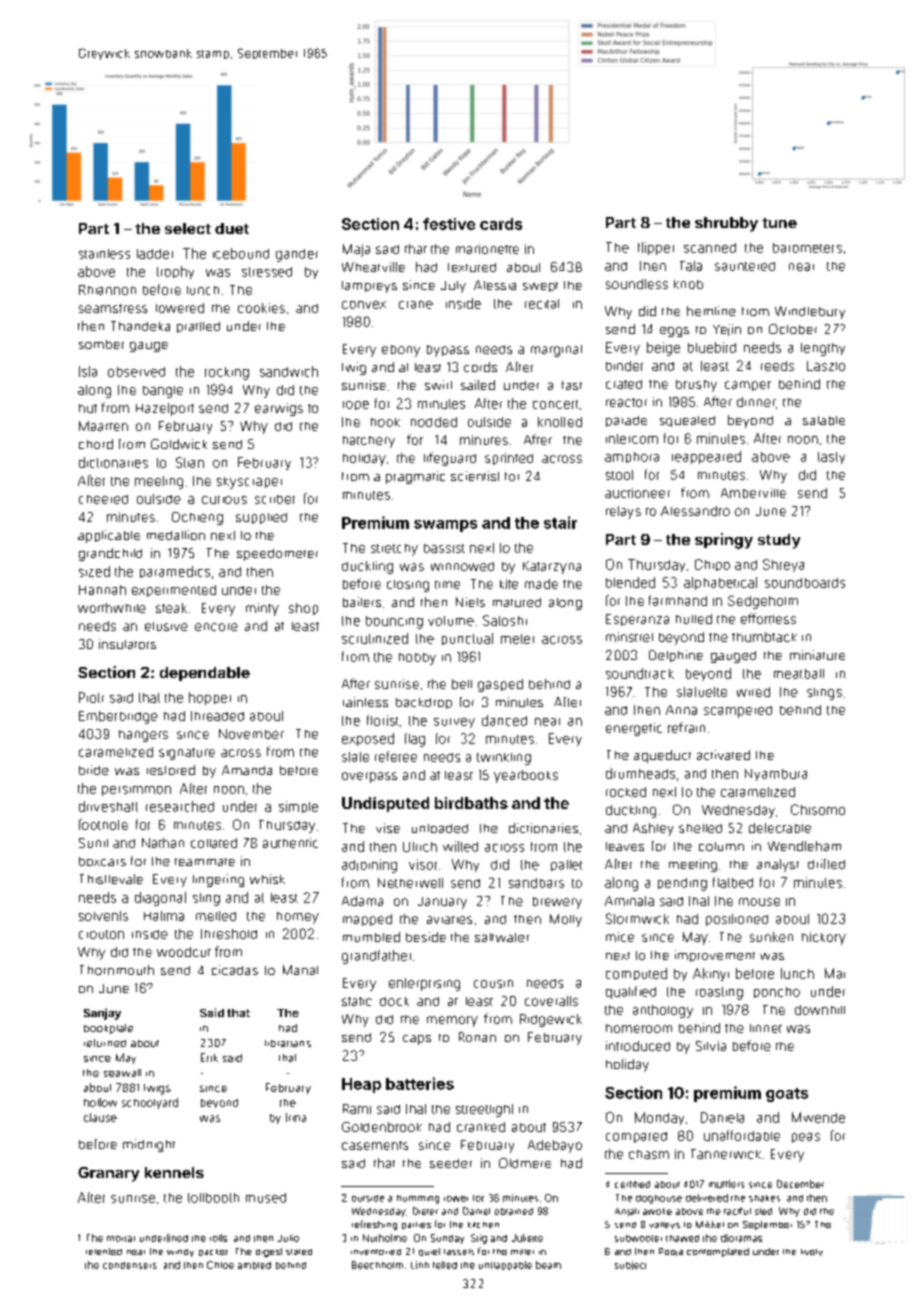 Image resolution: width=924 pixels, height=1308 pixels. What do you see at coordinates (190, 462) in the page?
I see `Stian` at bounding box center [190, 462].
